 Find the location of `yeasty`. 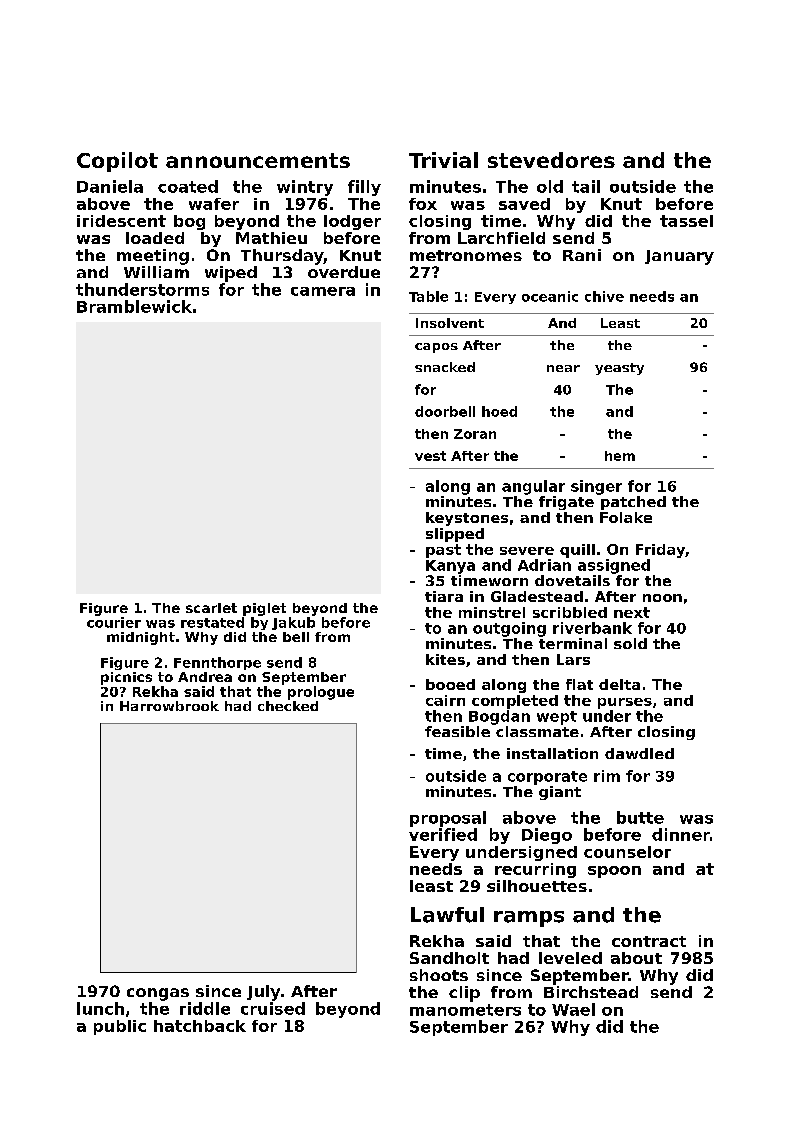

yeasty is located at coordinates (619, 369).
